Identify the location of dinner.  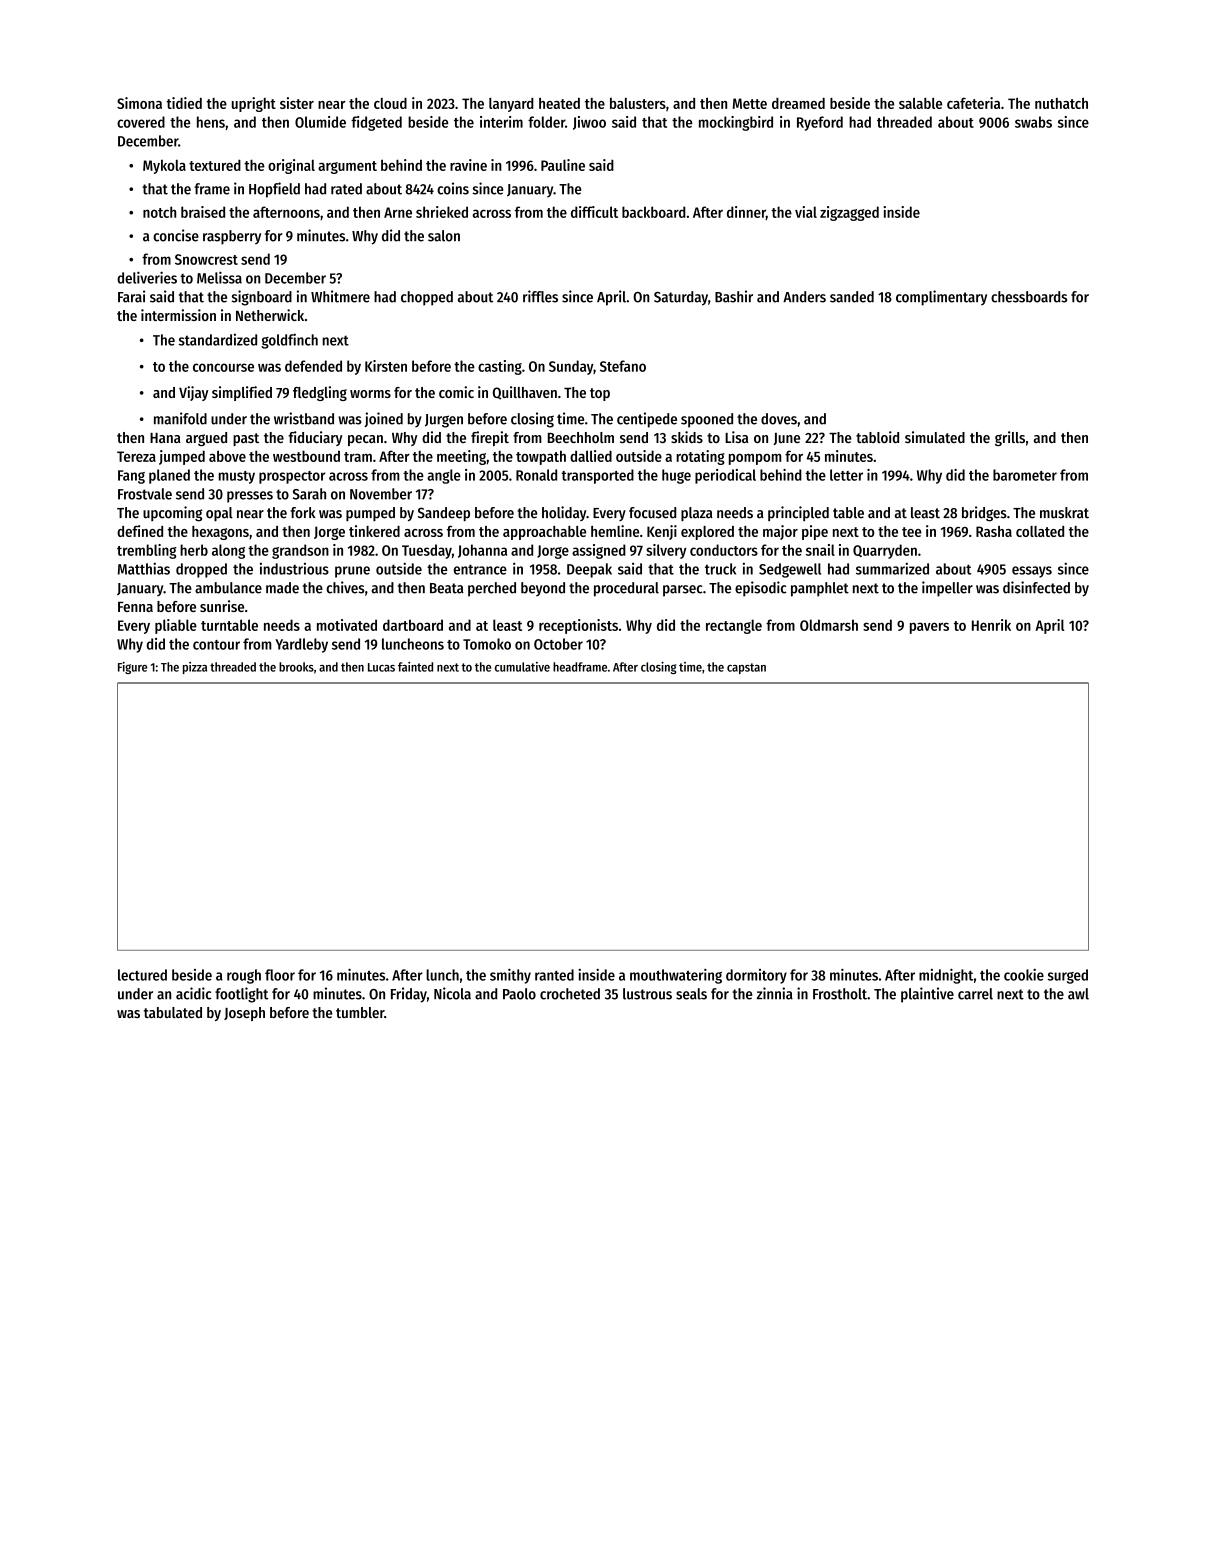
(746, 213).
